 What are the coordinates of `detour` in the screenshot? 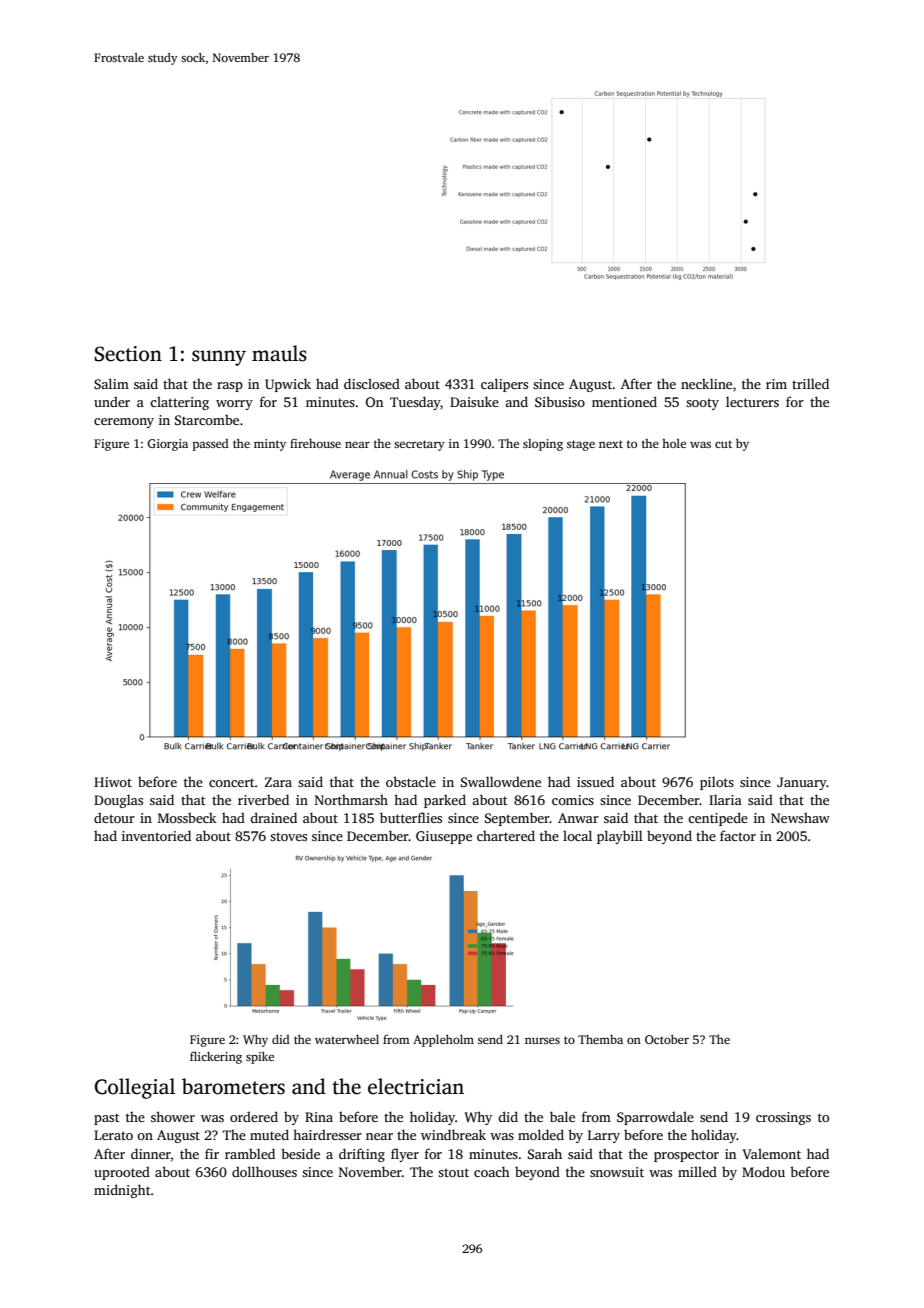 It's located at (114, 817).
